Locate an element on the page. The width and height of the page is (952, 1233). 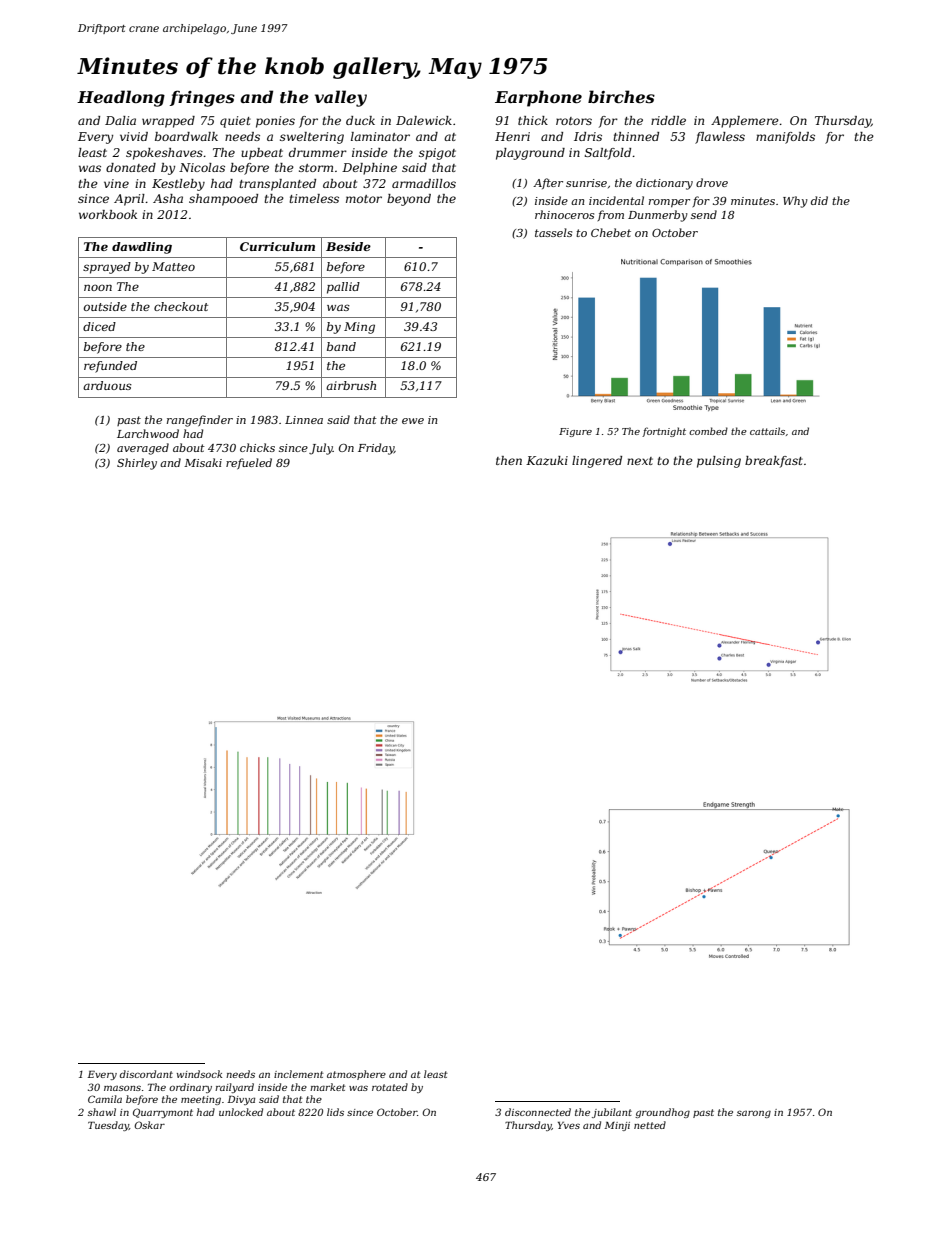
birches is located at coordinates (621, 96).
